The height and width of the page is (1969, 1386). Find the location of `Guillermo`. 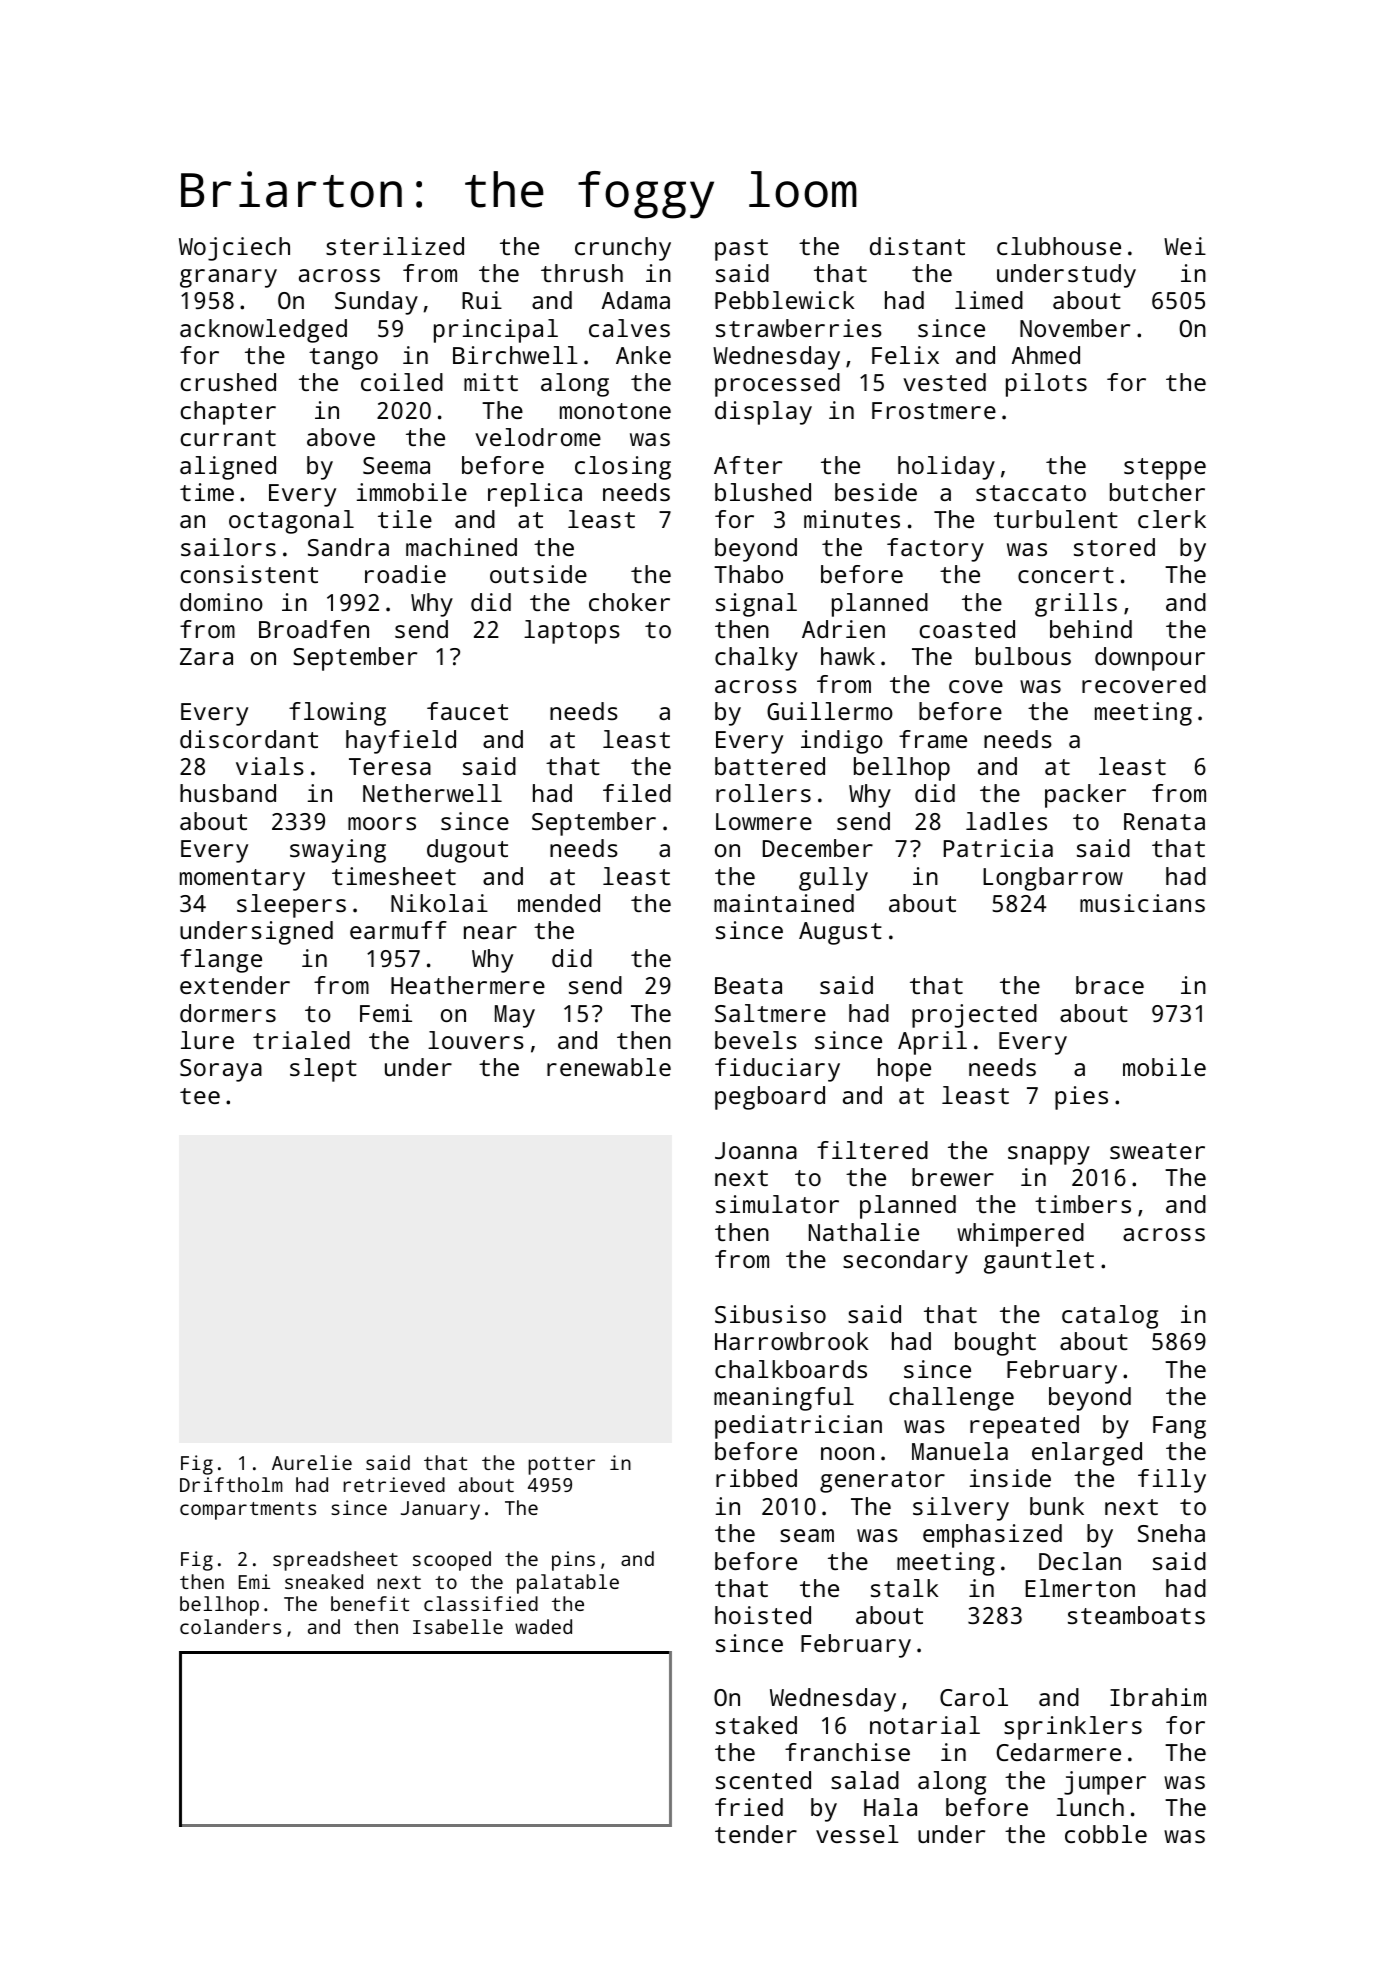

Guillermo is located at coordinates (830, 711).
